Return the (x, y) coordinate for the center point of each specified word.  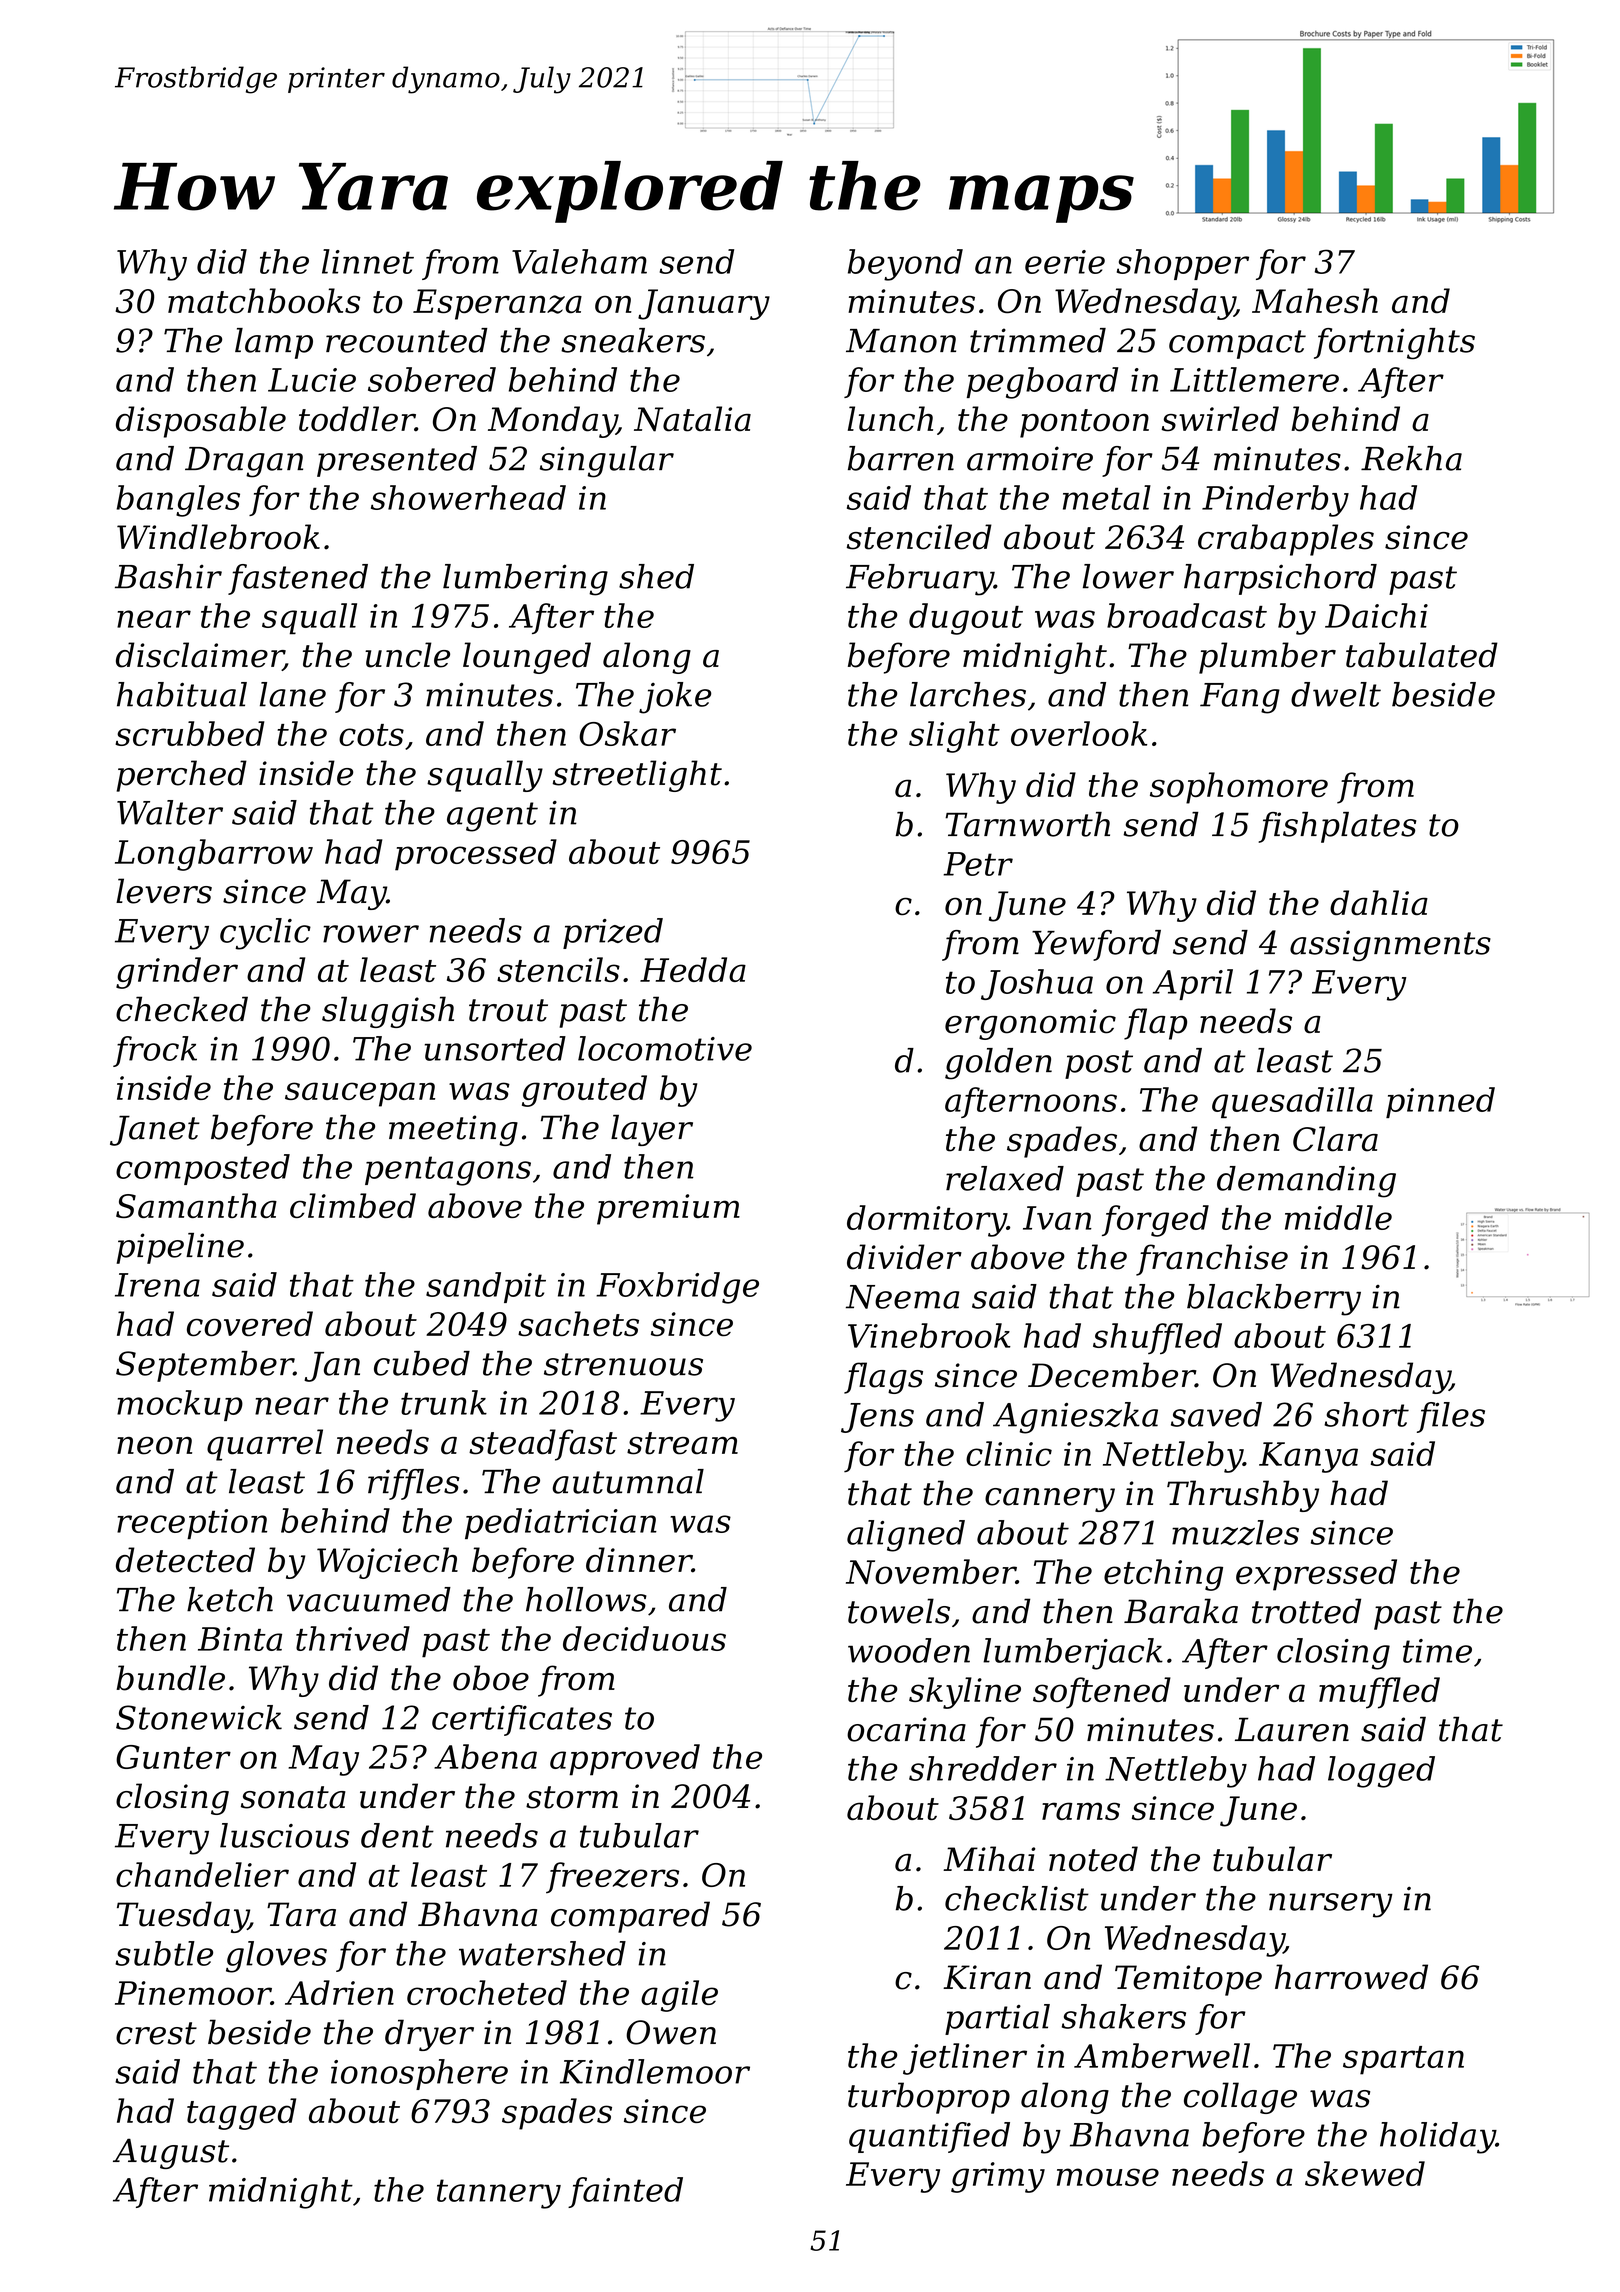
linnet (368, 261)
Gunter (173, 1757)
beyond (905, 265)
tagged (241, 2114)
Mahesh (1315, 300)
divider (904, 1257)
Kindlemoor (655, 2071)
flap (1155, 1024)
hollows (586, 1599)
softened (1102, 1693)
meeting (453, 1130)
